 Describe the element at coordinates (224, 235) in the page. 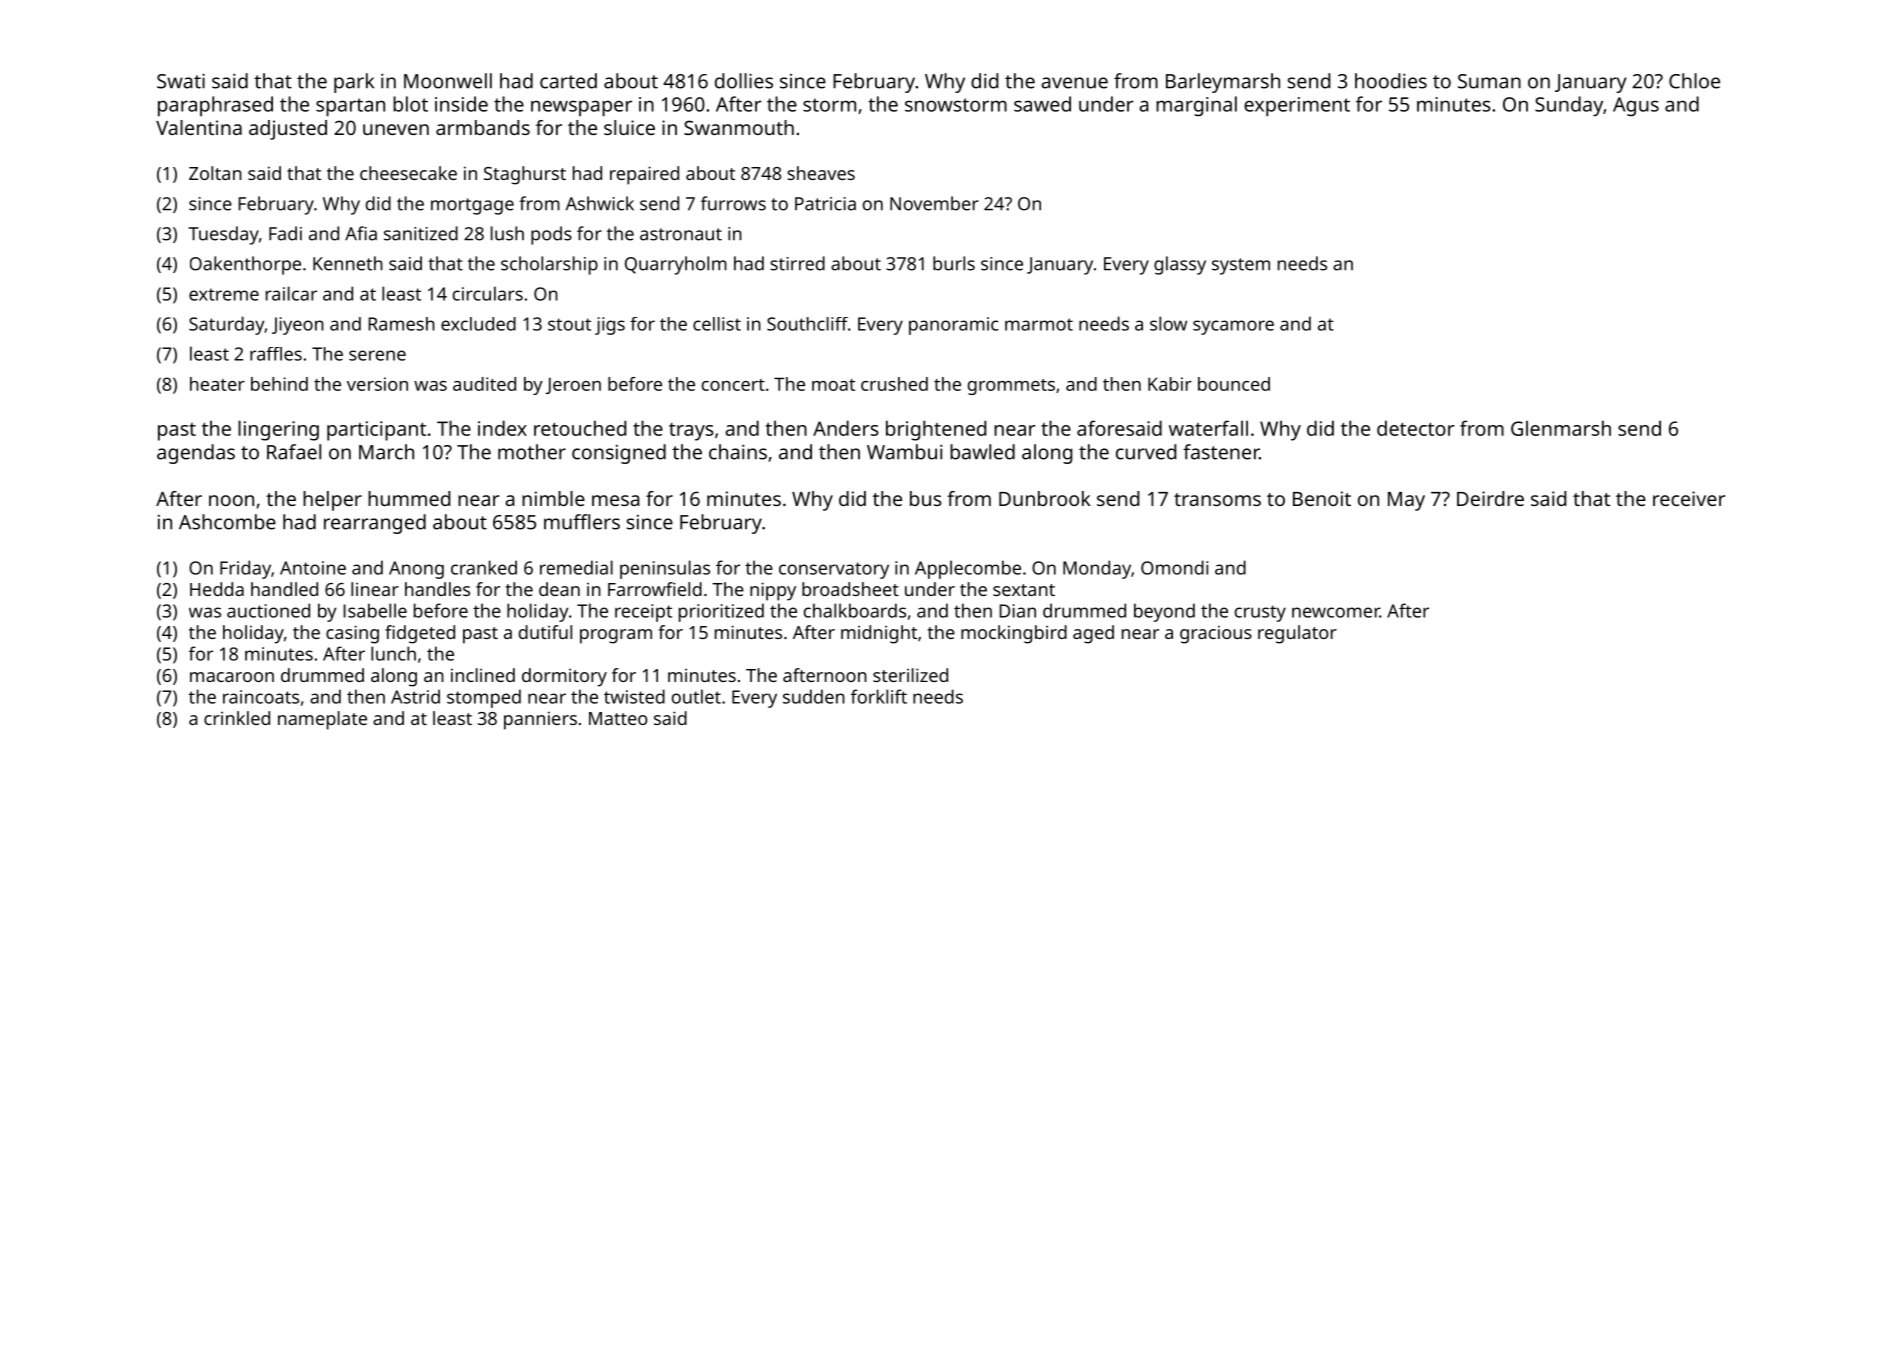

I see `Tuesday` at that location.
